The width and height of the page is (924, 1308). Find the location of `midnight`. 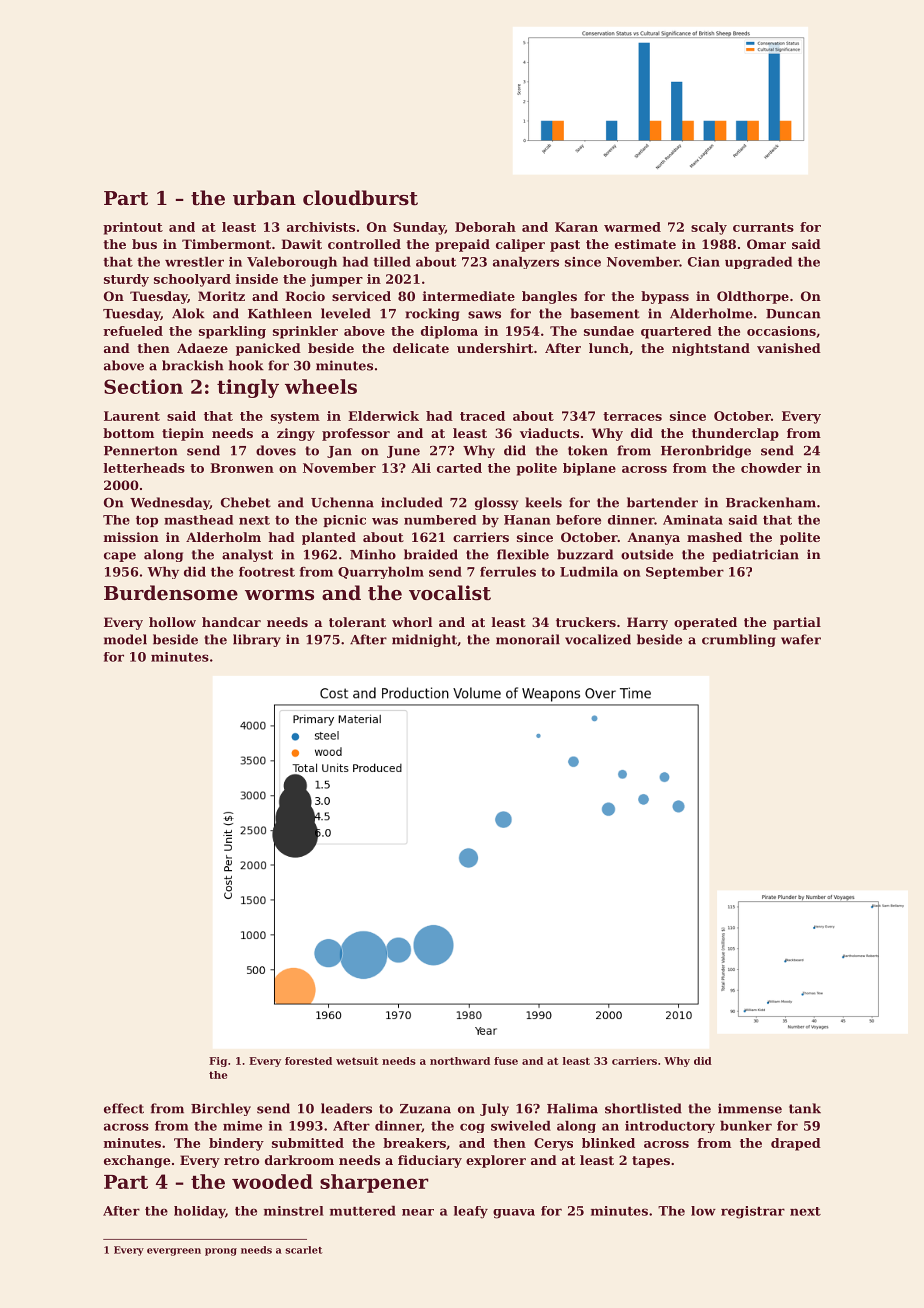

midnight is located at coordinates (424, 640).
